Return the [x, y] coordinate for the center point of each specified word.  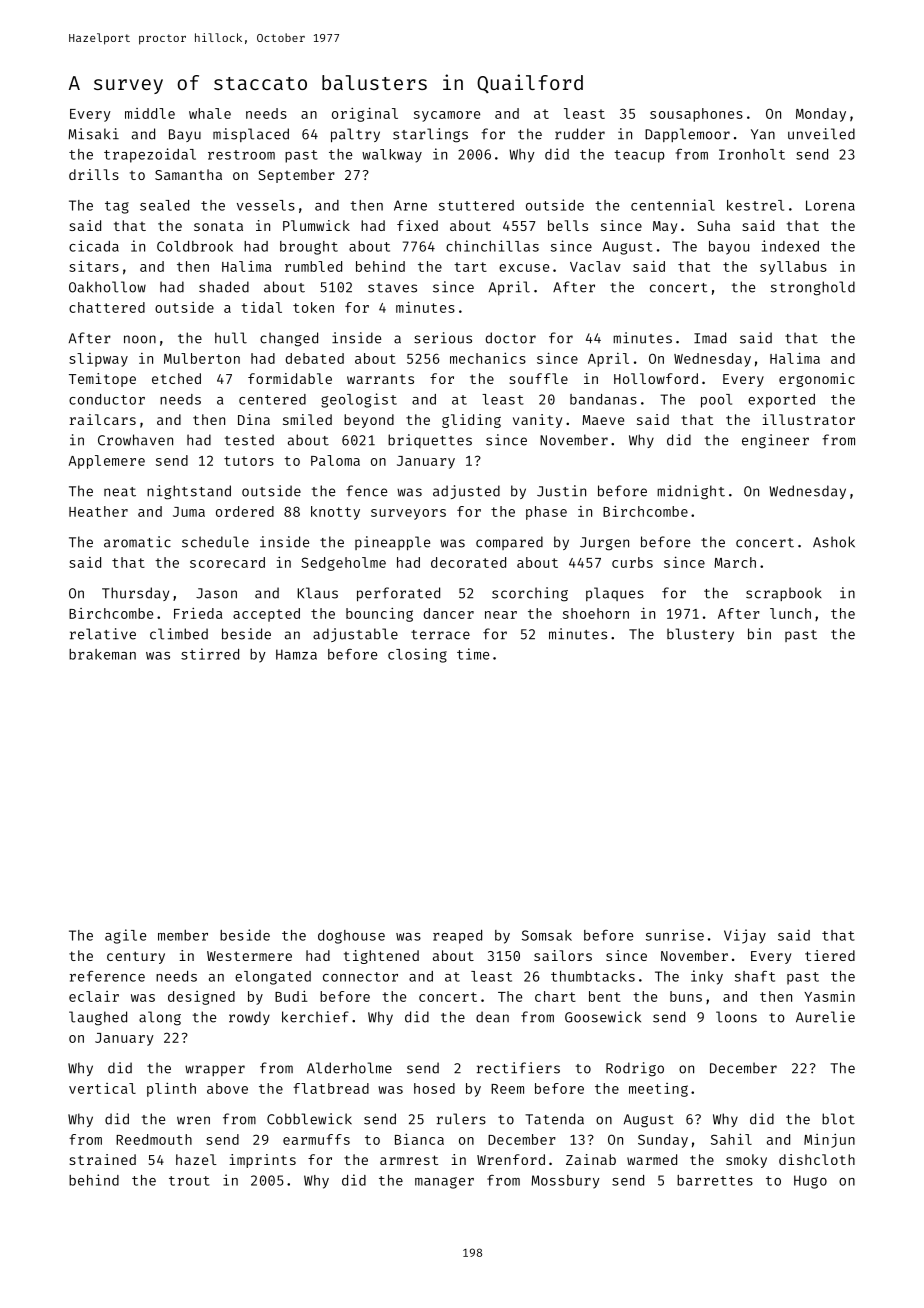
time [473, 654]
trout [189, 1181]
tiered [830, 955]
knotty [335, 513]
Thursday [135, 594]
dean [492, 1017]
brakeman [102, 654]
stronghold [813, 288]
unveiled [821, 134]
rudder [580, 134]
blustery [700, 635]
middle [150, 113]
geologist [359, 400]
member [183, 935]
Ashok [834, 542]
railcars [103, 419]
